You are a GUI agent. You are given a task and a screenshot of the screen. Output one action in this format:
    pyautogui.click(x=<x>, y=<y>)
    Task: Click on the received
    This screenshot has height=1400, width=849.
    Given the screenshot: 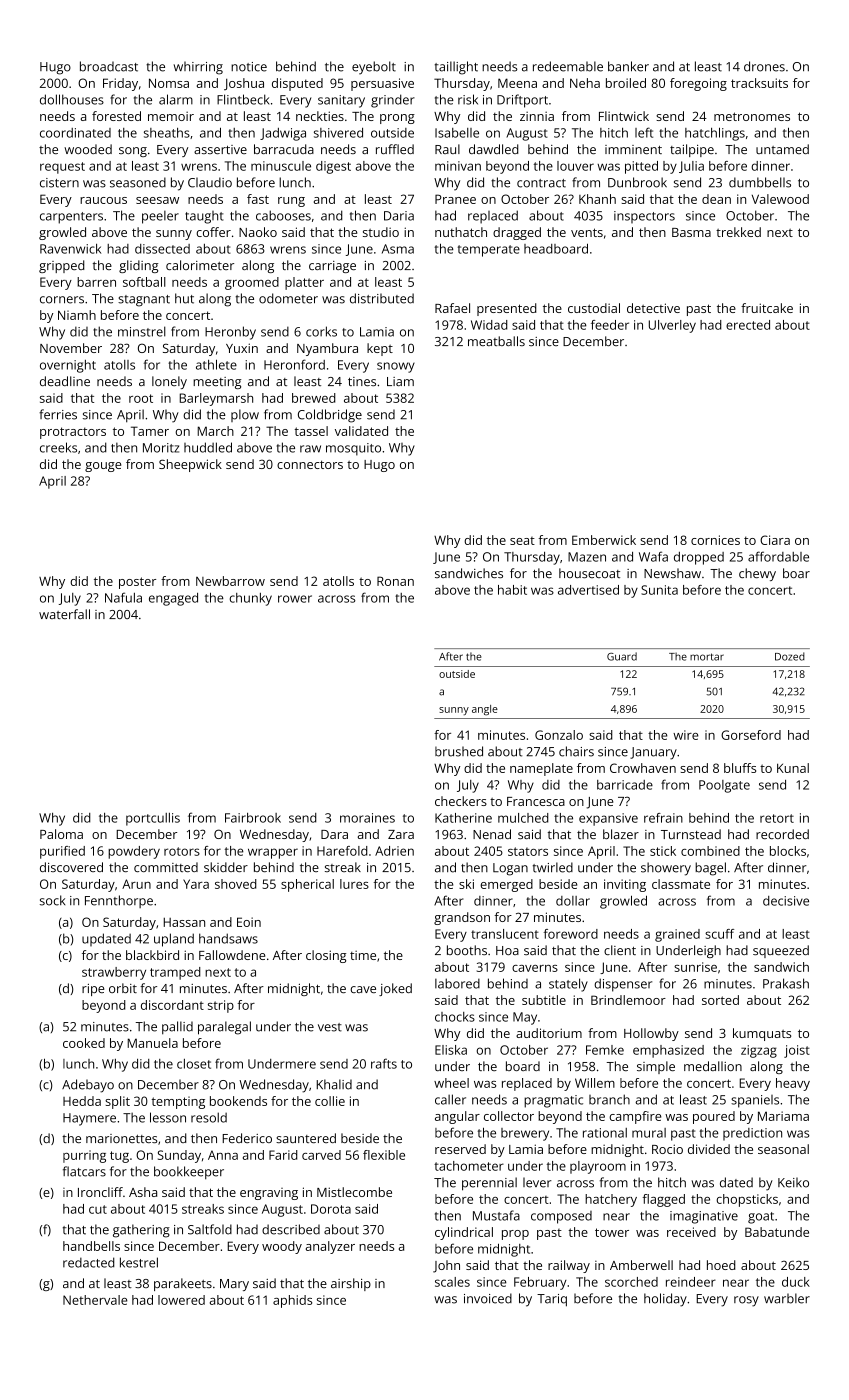 What is the action you would take?
    pyautogui.click(x=691, y=1232)
